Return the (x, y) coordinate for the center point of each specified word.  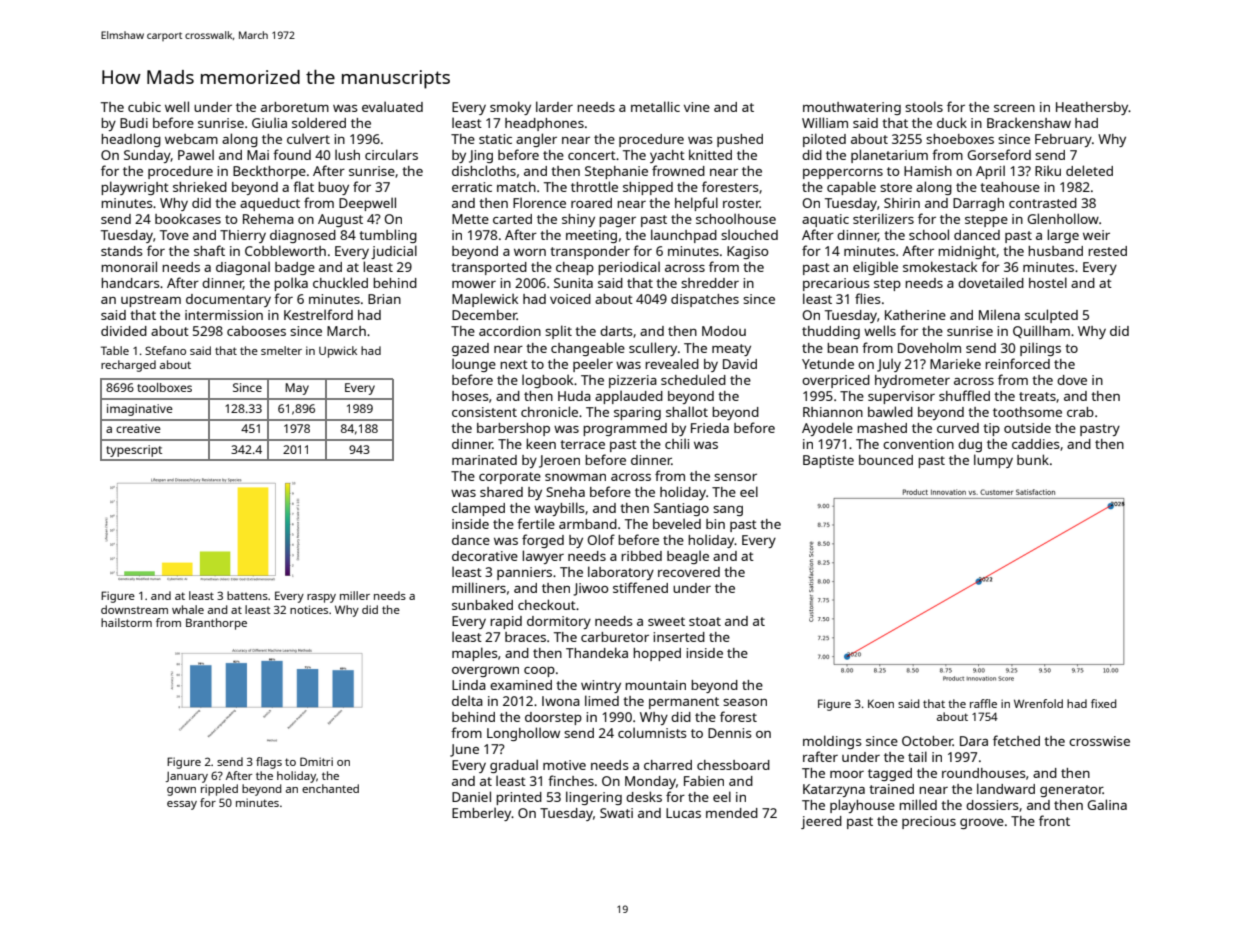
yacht (667, 156)
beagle (688, 557)
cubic (144, 107)
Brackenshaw (1029, 123)
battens (247, 595)
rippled (219, 790)
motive (564, 765)
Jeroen (559, 461)
